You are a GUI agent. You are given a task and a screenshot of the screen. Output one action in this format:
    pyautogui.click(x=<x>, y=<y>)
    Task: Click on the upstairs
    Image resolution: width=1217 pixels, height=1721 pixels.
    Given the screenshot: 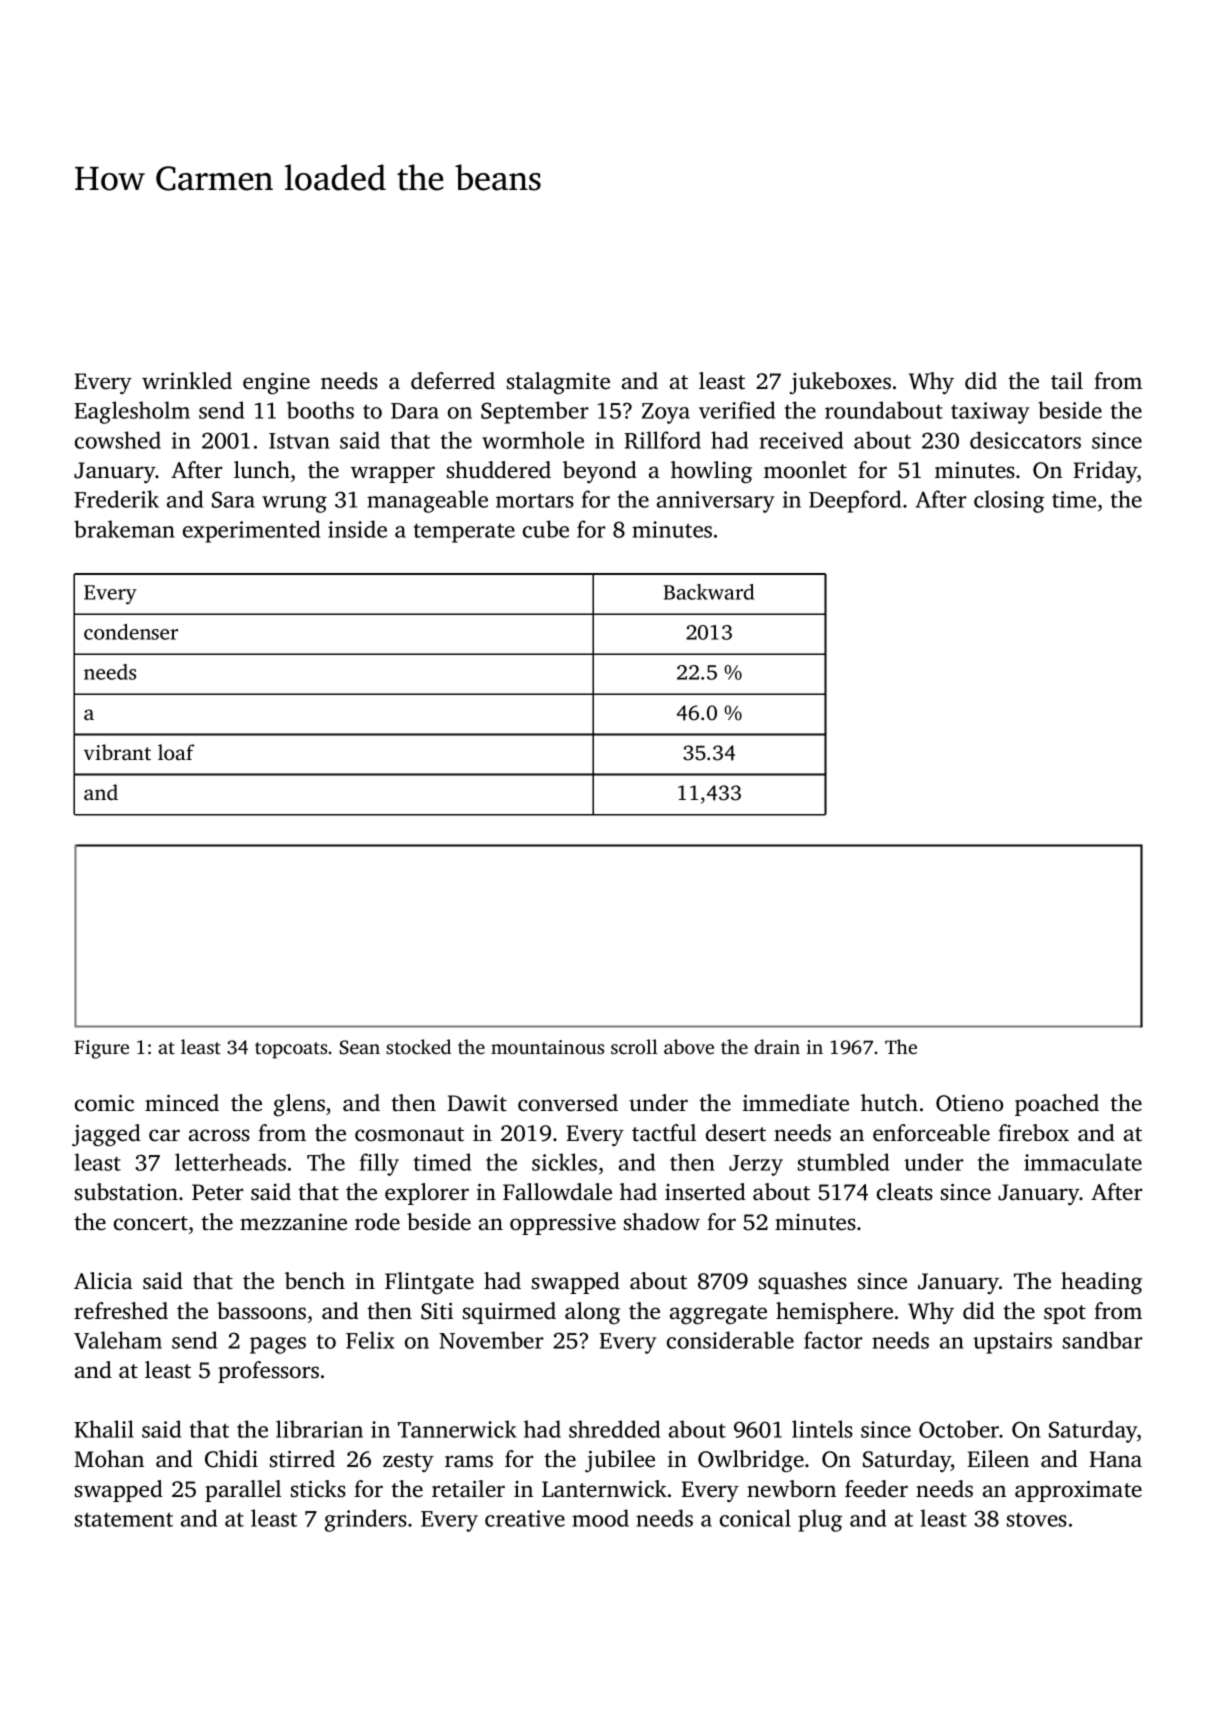 What is the action you would take?
    pyautogui.click(x=1012, y=1343)
